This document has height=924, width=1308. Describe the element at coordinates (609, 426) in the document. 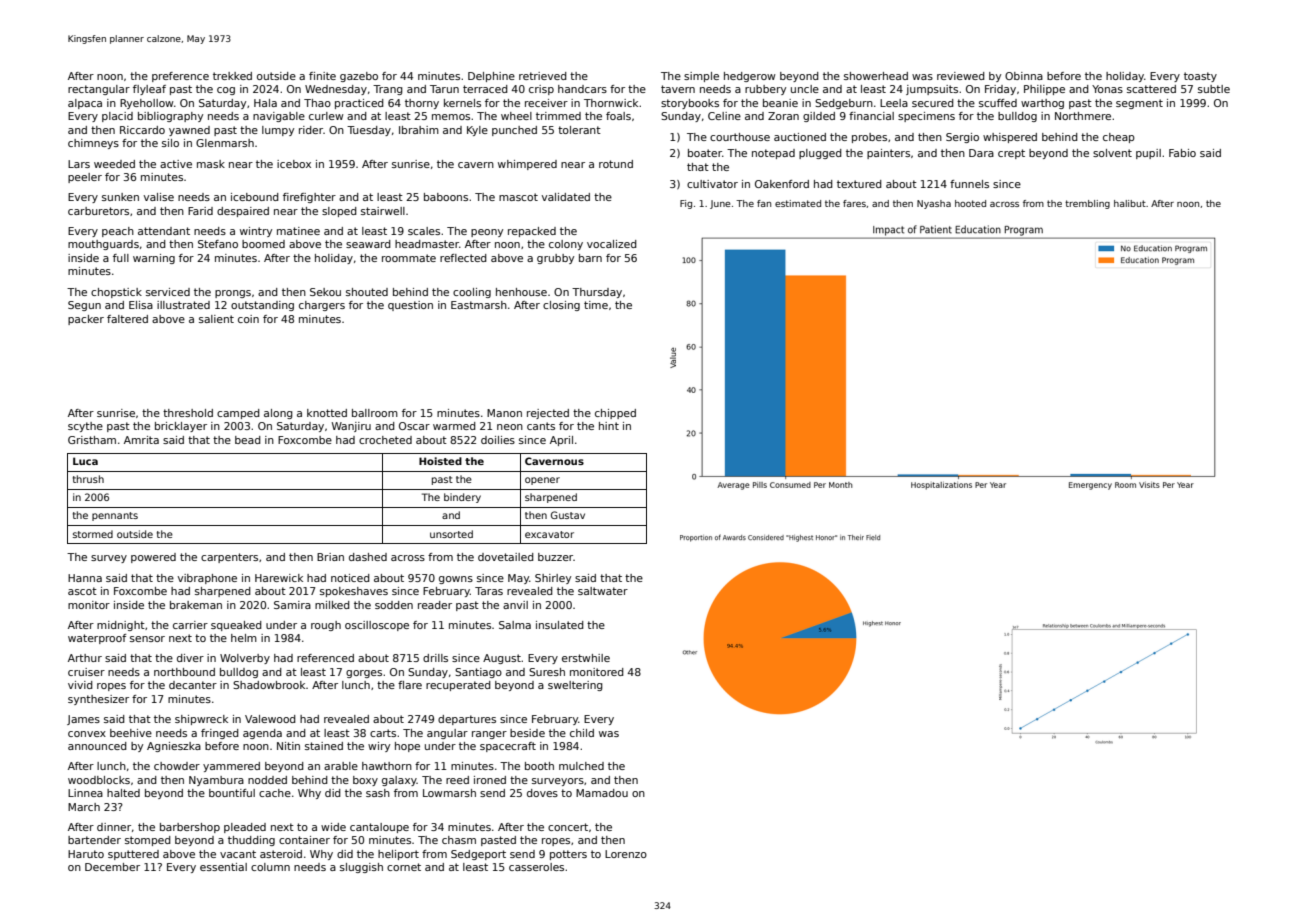

I see `hint` at that location.
